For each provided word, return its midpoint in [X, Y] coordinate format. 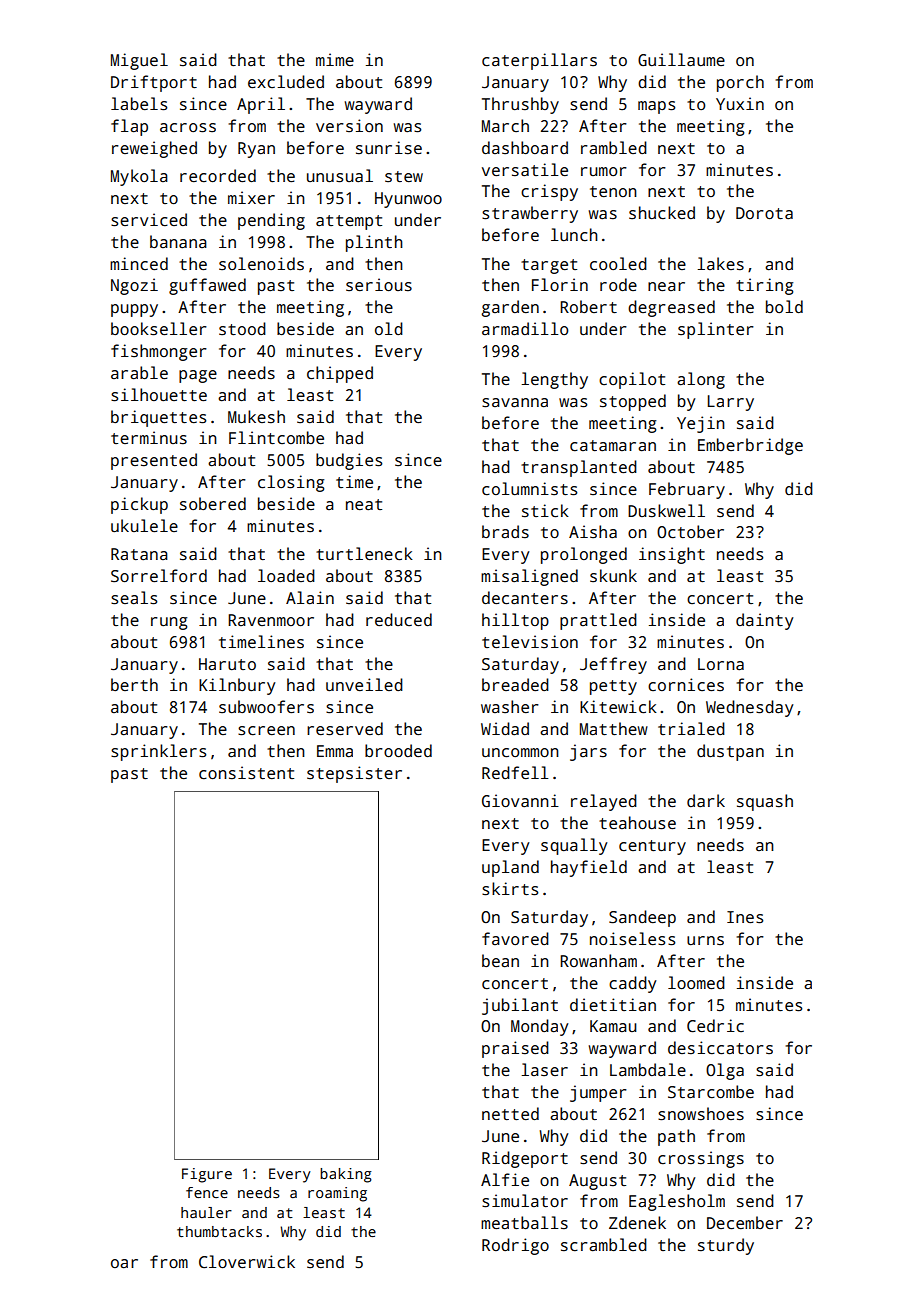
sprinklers [158, 752]
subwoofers [266, 707]
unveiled [364, 684]
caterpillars [539, 61]
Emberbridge [750, 446]
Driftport [154, 83]
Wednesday [749, 708]
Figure [207, 1175]
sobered [213, 504]
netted [510, 1113]
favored [515, 938]
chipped [340, 374]
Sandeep [642, 918]
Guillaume [681, 60]
